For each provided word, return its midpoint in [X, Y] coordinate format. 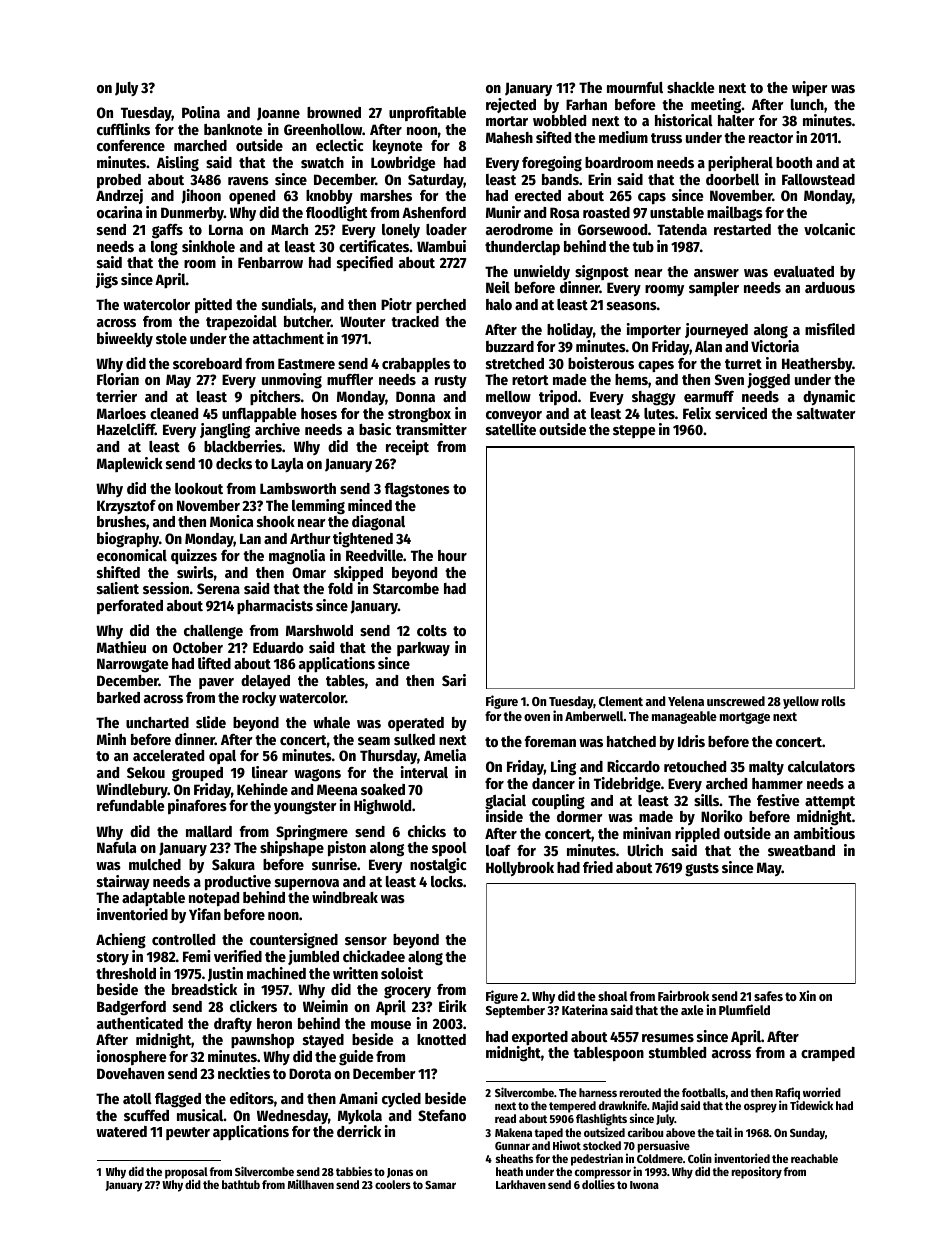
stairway [123, 882]
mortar [507, 121]
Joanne [278, 114]
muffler [350, 379]
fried [598, 867]
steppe [634, 431]
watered [121, 1131]
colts [432, 630]
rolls [833, 701]
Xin [807, 995]
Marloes [121, 413]
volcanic [829, 229]
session [166, 588]
